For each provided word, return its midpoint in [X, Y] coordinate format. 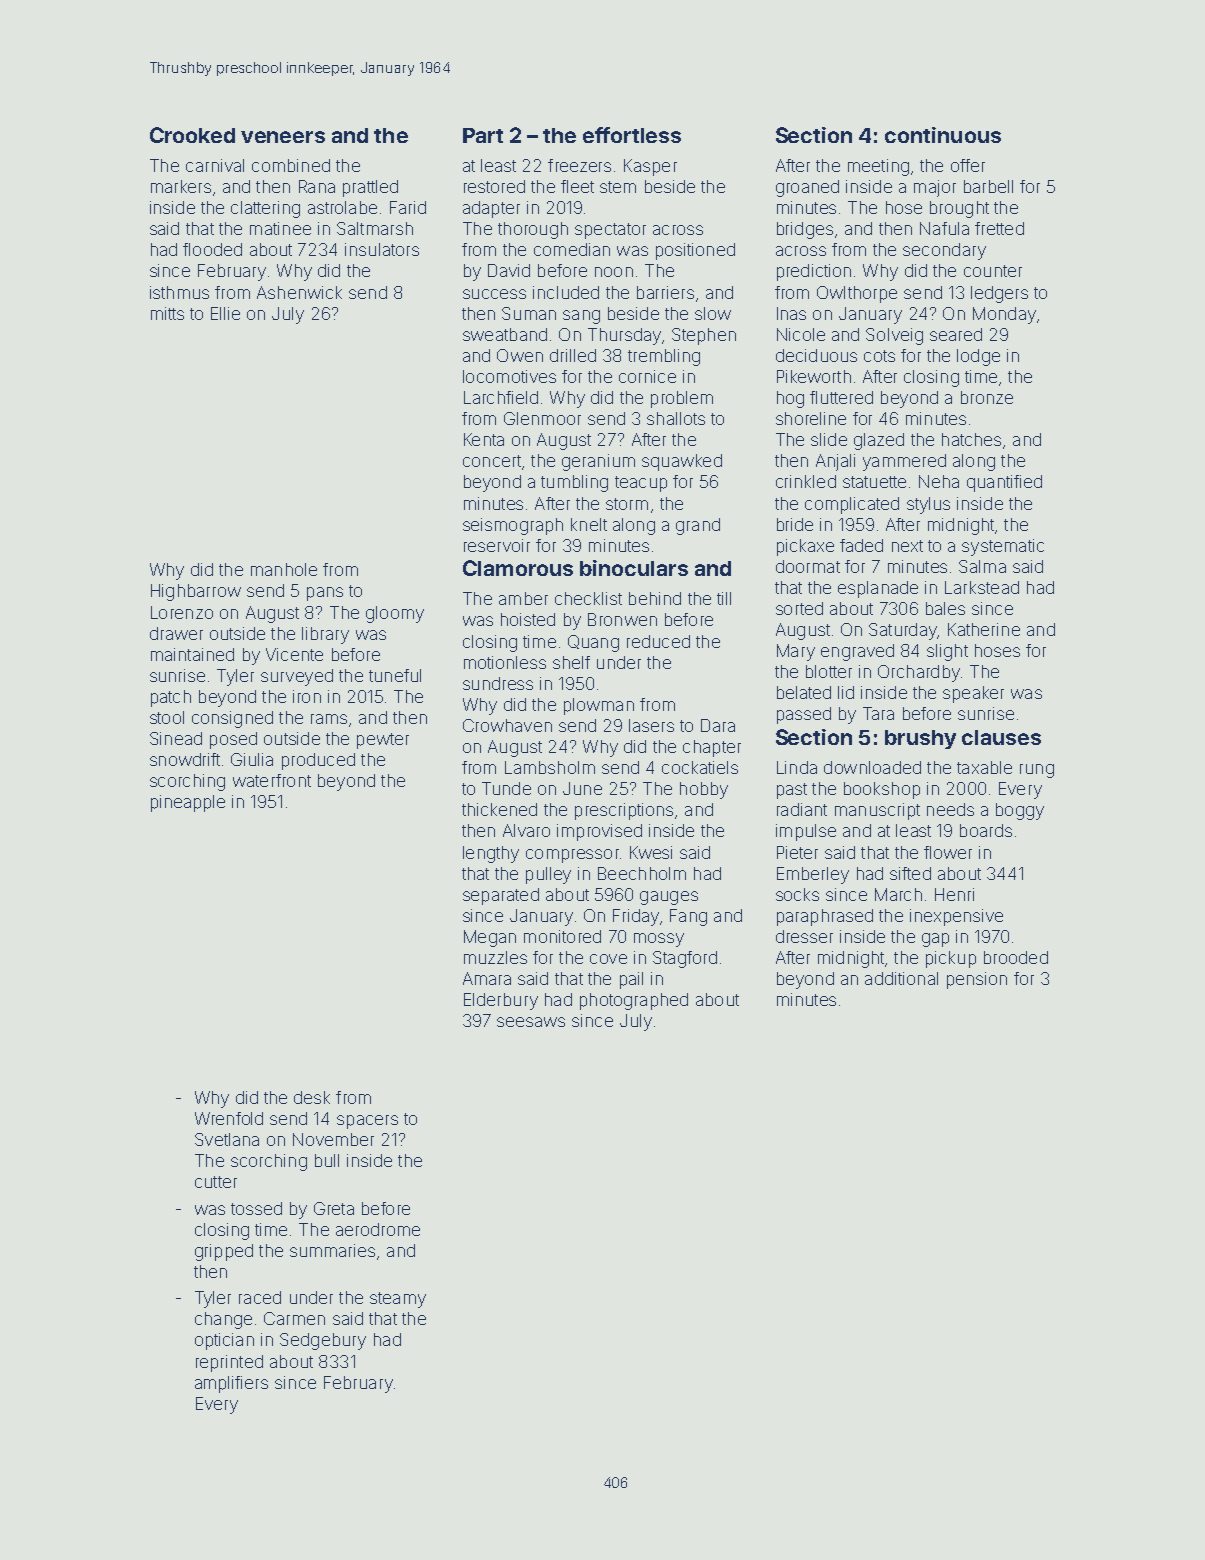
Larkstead [982, 587]
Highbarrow [196, 592]
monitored [562, 936]
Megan [490, 938]
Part [483, 135]
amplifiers [231, 1384]
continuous [943, 135]
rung [1037, 771]
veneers [283, 137]
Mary [796, 652]
